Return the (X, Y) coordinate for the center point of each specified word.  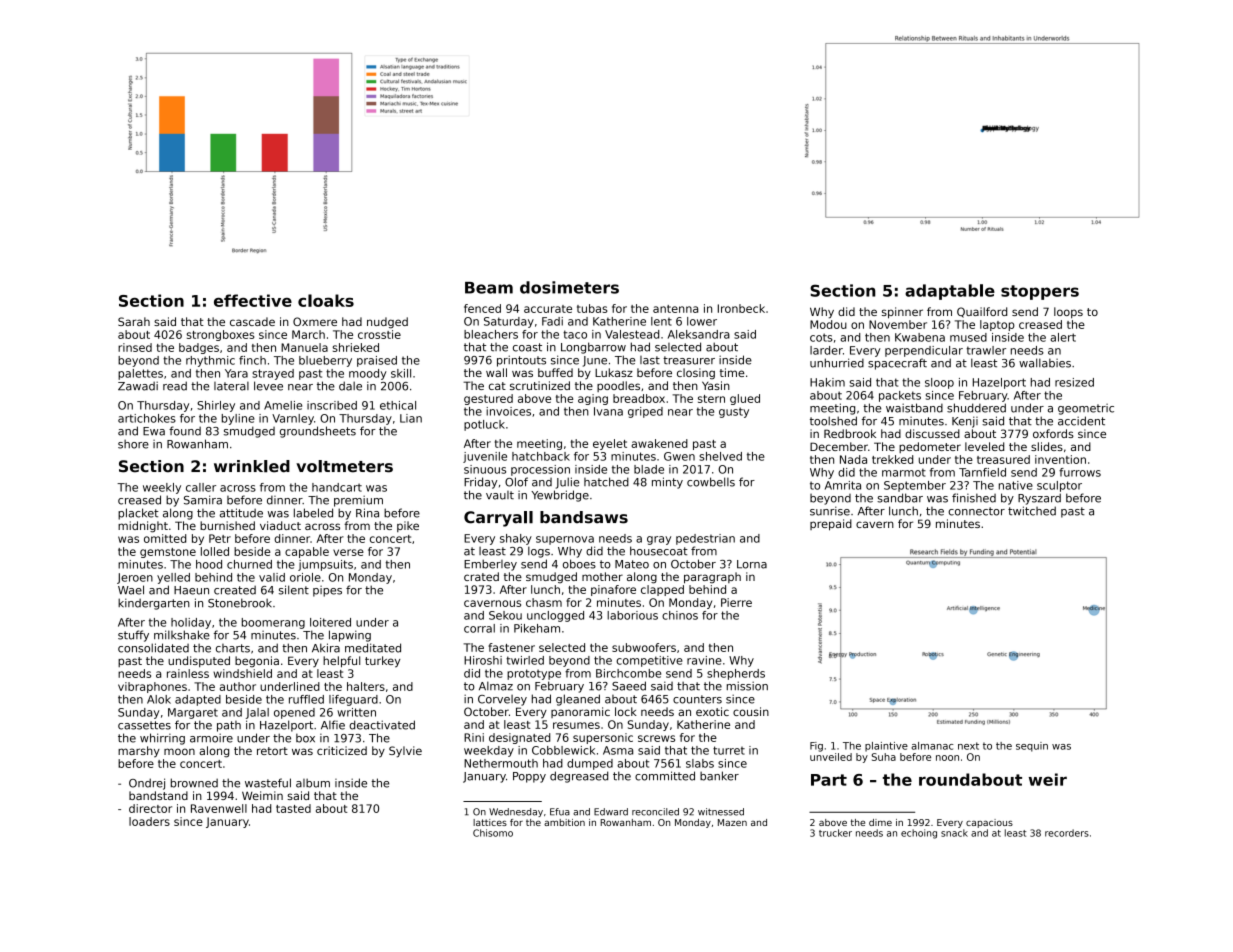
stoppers (1040, 292)
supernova (565, 540)
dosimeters (569, 287)
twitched (1032, 511)
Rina (367, 513)
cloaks (326, 300)
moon (179, 751)
